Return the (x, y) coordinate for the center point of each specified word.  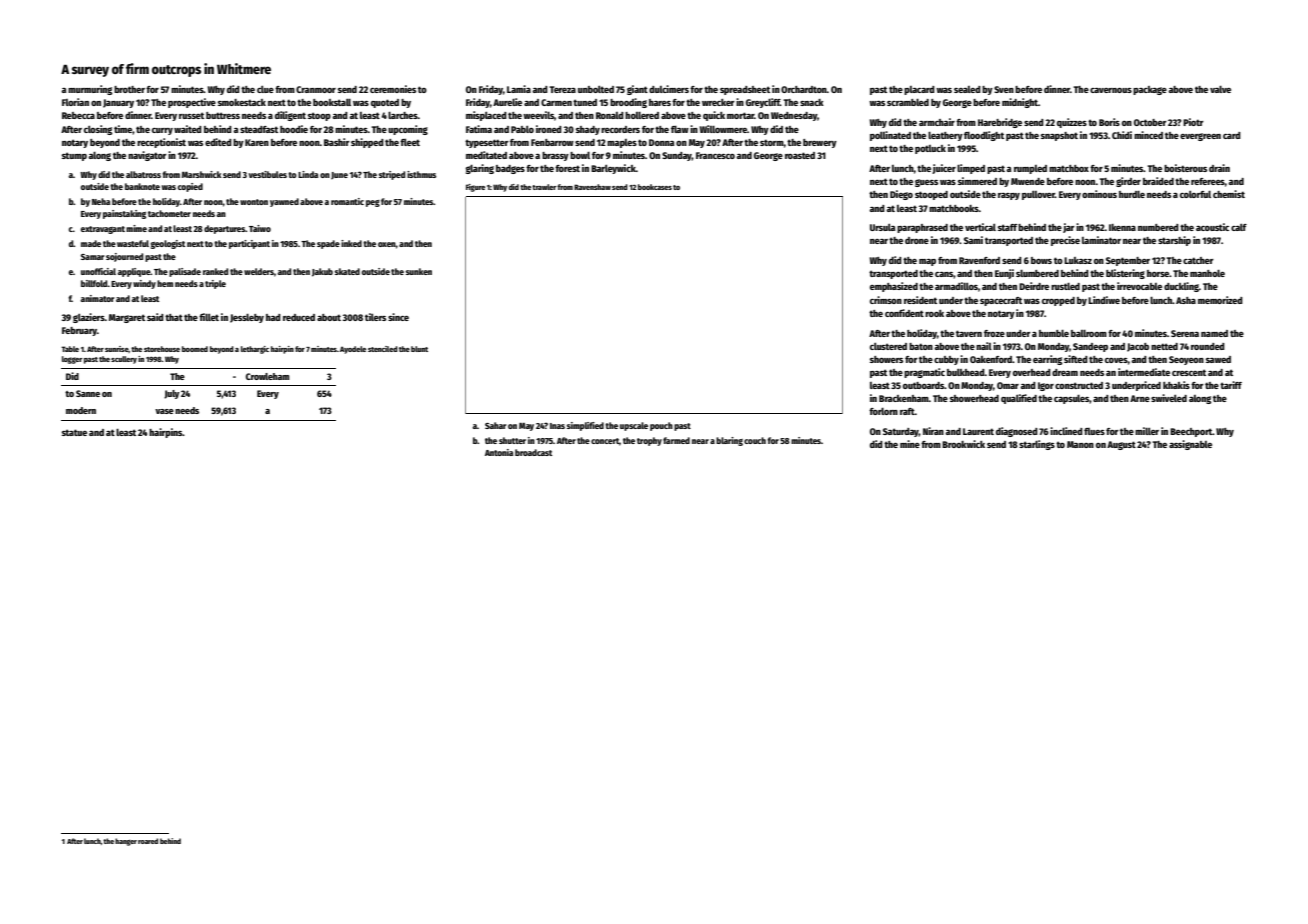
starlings (1037, 445)
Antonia (499, 452)
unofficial (98, 271)
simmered (977, 181)
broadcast (533, 452)
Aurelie (507, 102)
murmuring (90, 90)
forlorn (883, 411)
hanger (126, 842)
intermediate (1144, 372)
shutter (512, 440)
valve (1220, 89)
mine (910, 444)
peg (373, 203)
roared (148, 841)
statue (74, 432)
